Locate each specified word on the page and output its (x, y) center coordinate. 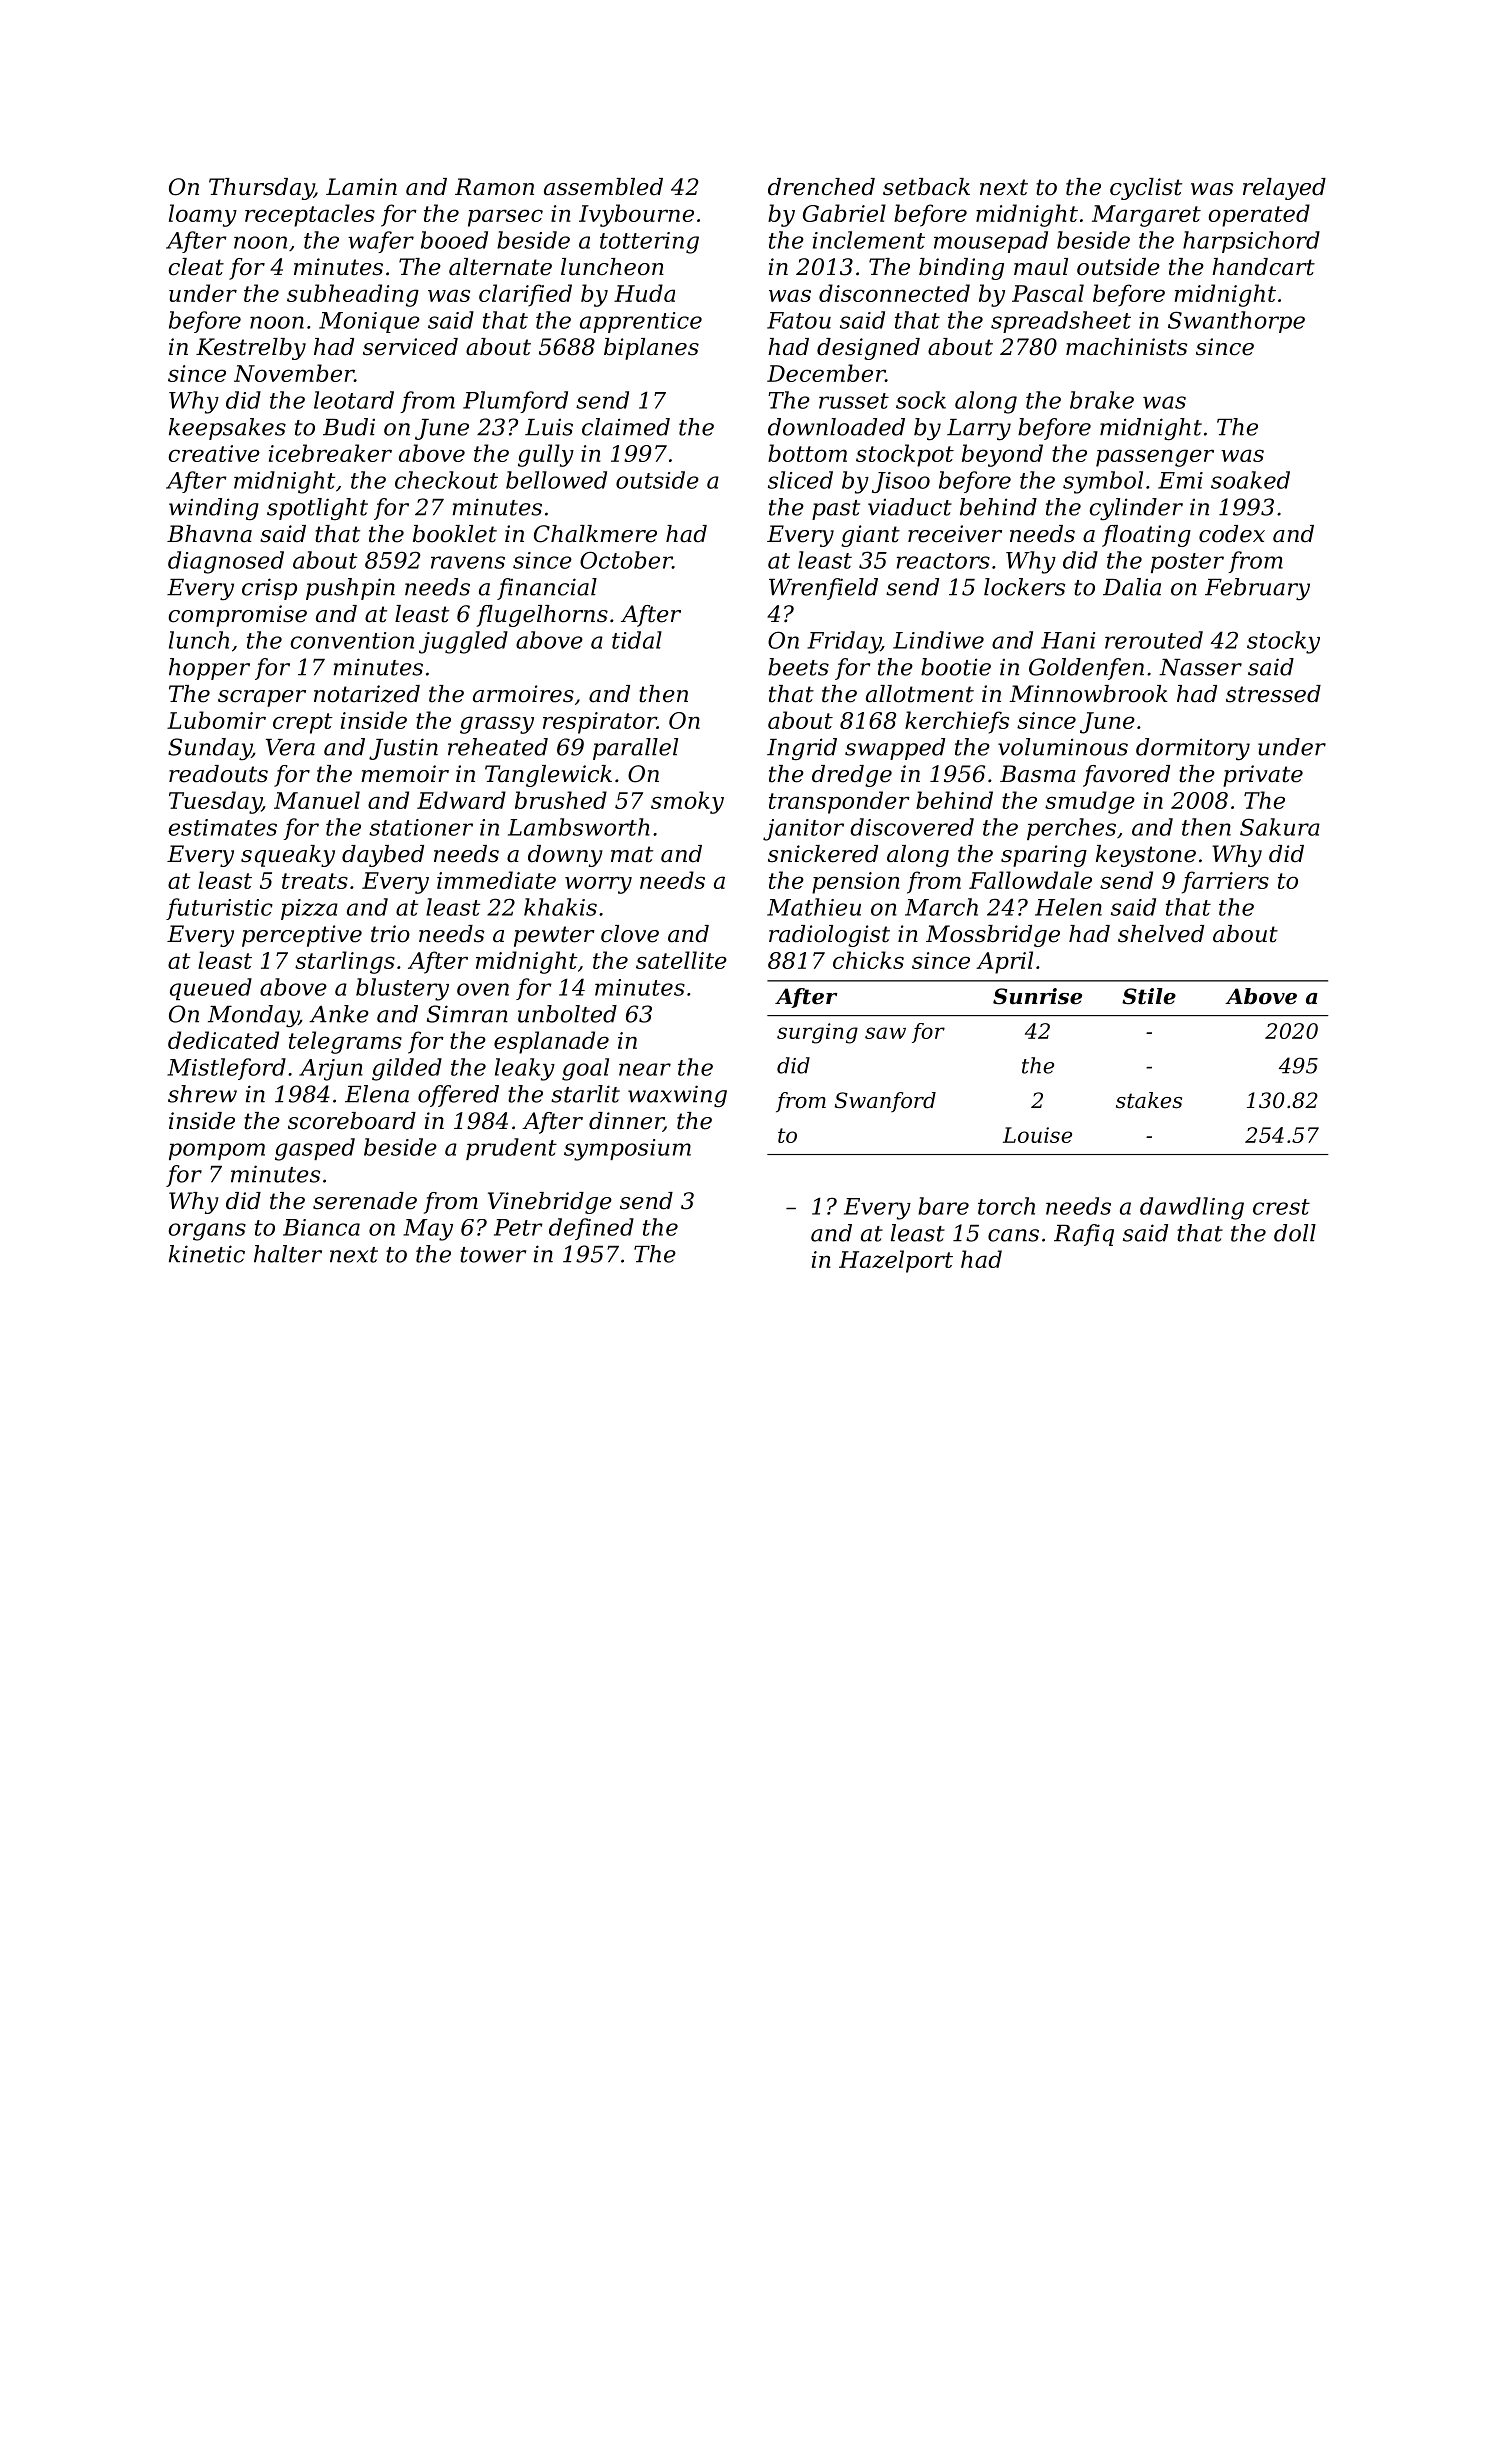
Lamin (361, 187)
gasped (315, 1149)
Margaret (1146, 216)
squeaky (288, 856)
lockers (1024, 587)
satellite (681, 960)
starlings (345, 962)
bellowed (556, 480)
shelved (1161, 934)
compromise (237, 616)
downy (565, 856)
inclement (869, 240)
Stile (1149, 996)
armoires (523, 694)
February (1257, 589)
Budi (349, 427)
